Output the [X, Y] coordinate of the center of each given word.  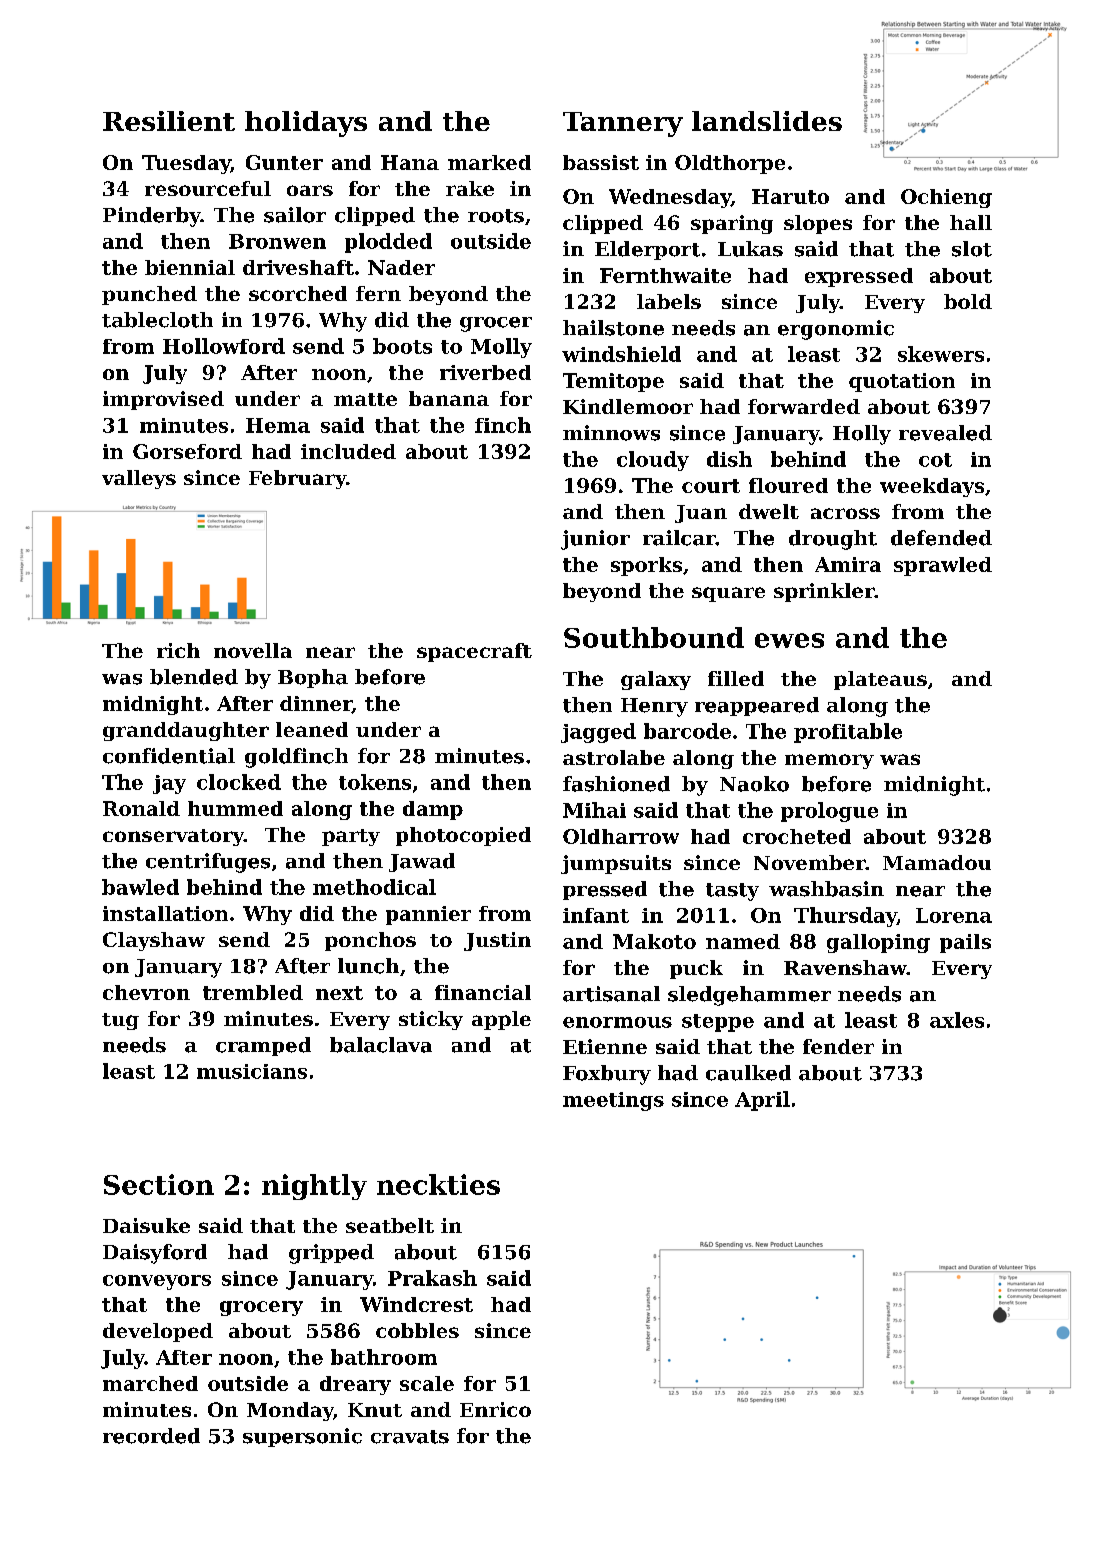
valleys [139, 479]
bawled [140, 887]
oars [310, 190]
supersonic [302, 1437]
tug [120, 1021]
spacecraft [474, 652]
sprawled [943, 566]
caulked [748, 1073]
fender [838, 1046]
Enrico [495, 1409]
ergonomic [836, 330]
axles [957, 1020]
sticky [431, 1020]
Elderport [647, 250]
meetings [613, 1101]
